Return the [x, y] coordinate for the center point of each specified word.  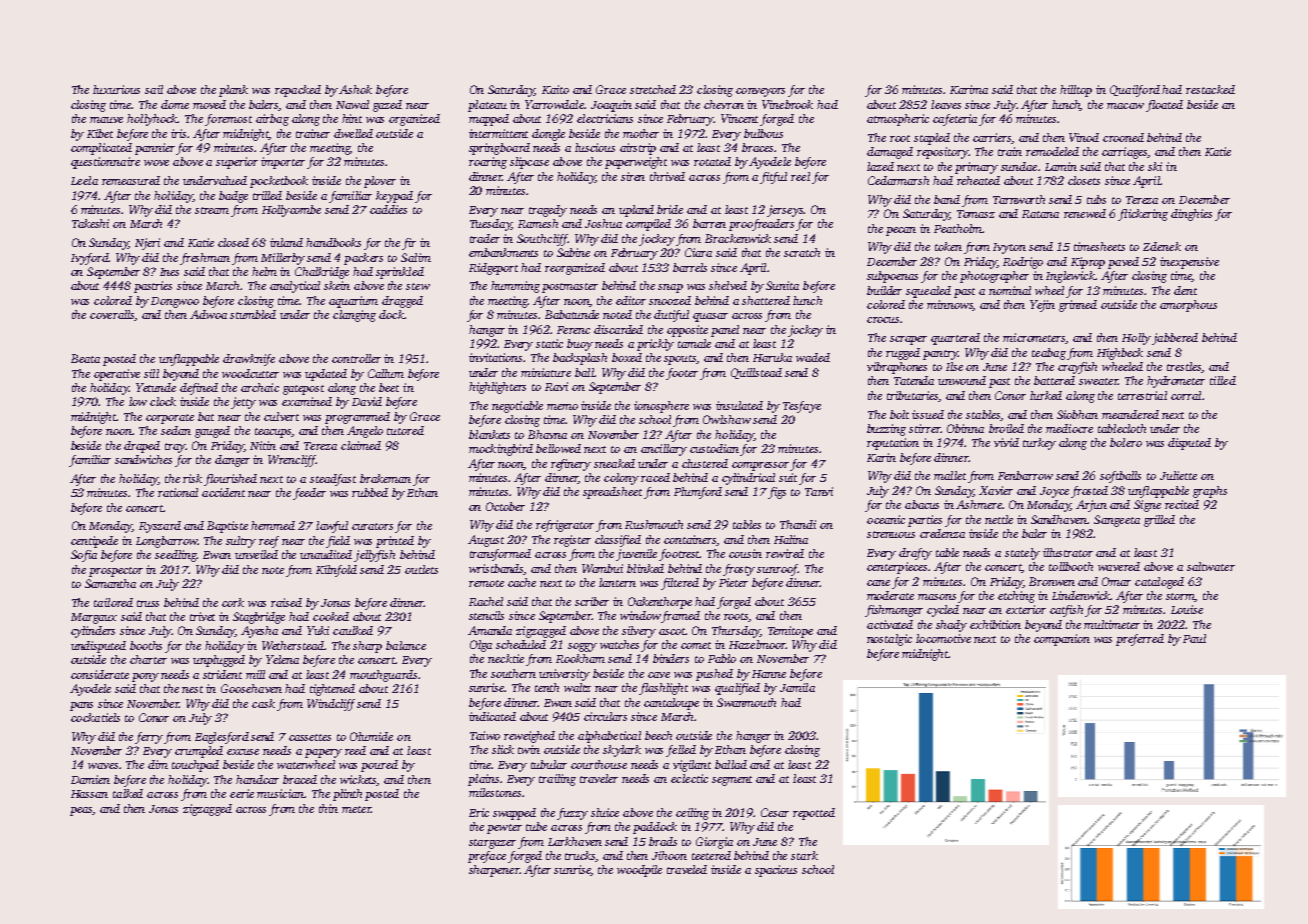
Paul [1194, 638]
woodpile [639, 871]
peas [81, 811]
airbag [272, 120]
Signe [1147, 506]
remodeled [1052, 151]
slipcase [529, 163]
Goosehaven [251, 688]
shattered [766, 300]
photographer [994, 277]
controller [356, 358]
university [564, 675]
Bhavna [547, 434]
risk [192, 478]
